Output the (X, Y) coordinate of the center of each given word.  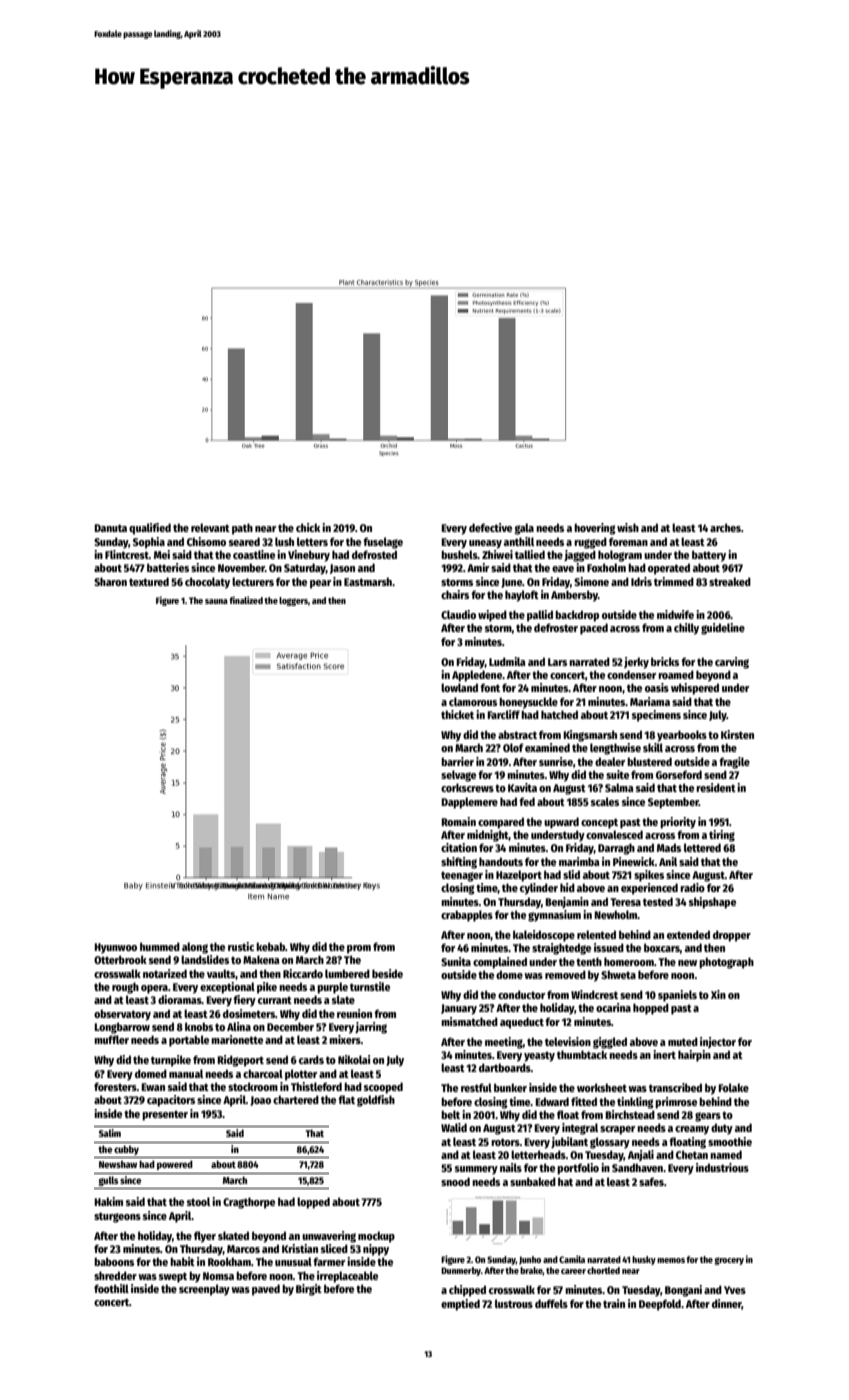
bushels (459, 554)
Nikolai (354, 1059)
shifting (459, 863)
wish (628, 527)
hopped (651, 1009)
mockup (376, 1237)
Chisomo (206, 541)
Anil (668, 861)
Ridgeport (240, 1061)
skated (233, 1235)
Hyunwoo (115, 948)
